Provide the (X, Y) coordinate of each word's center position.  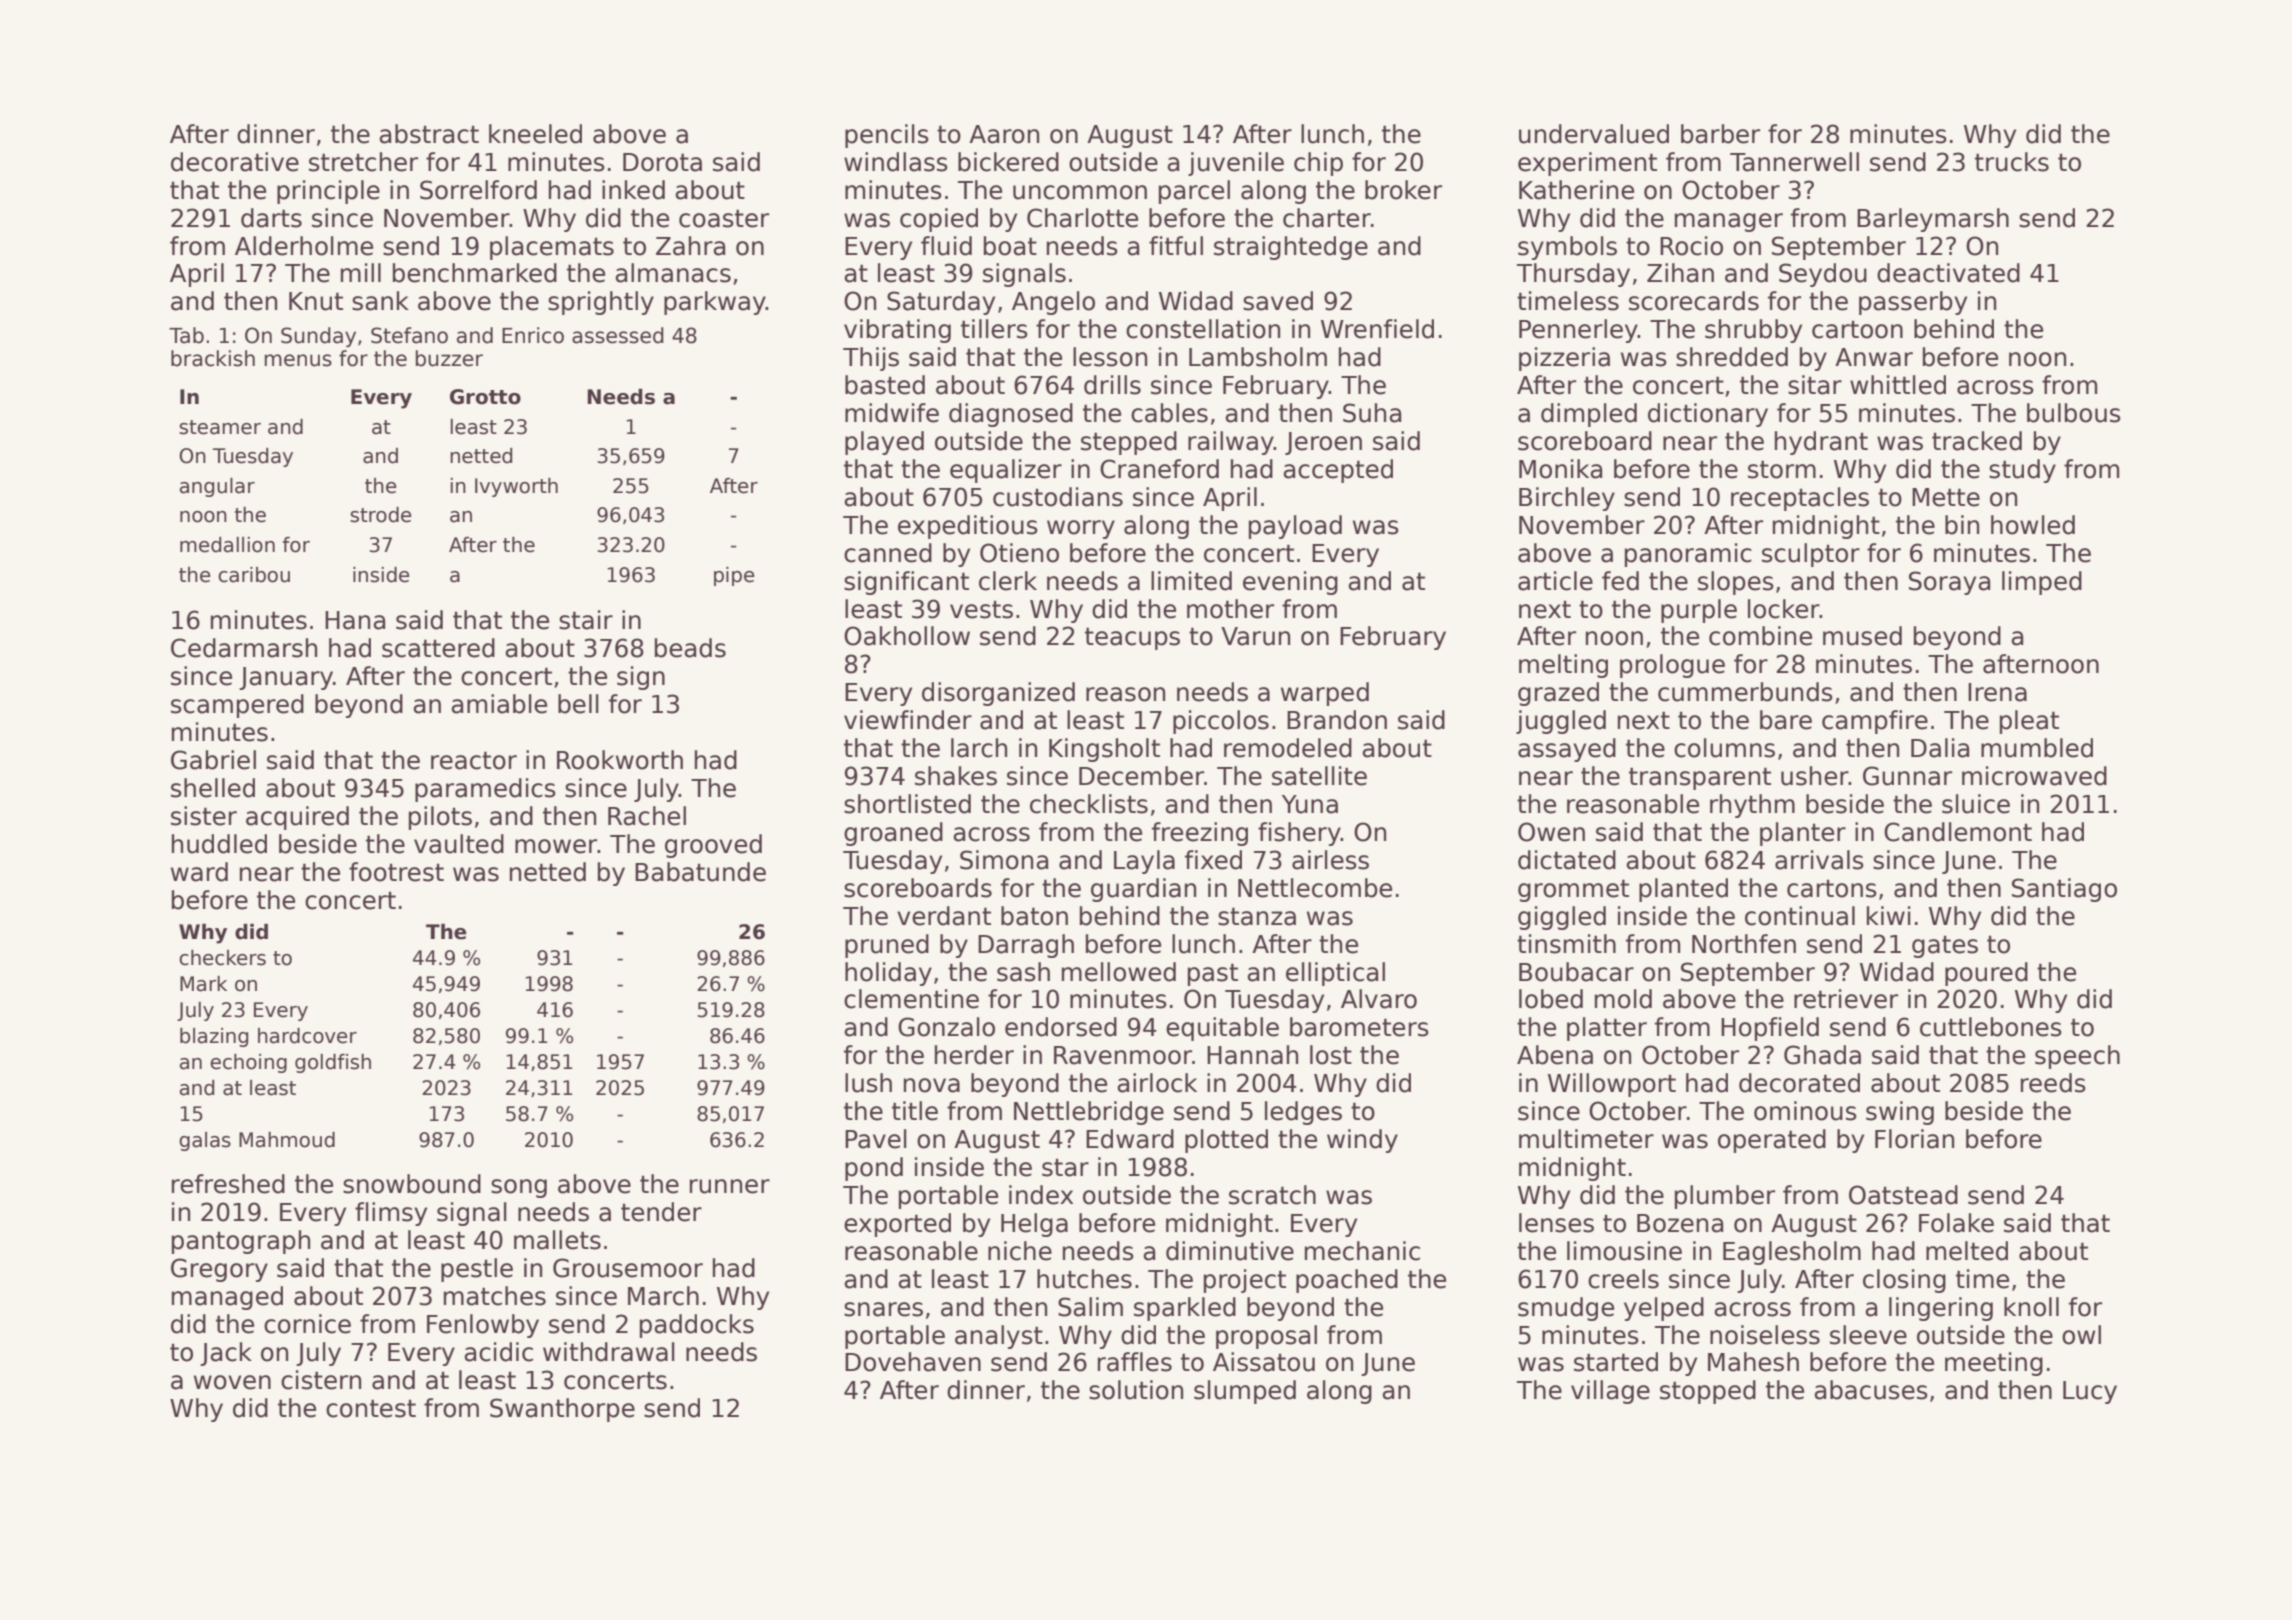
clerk (1008, 581)
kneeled (535, 134)
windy (1362, 1141)
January (286, 678)
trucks (2012, 162)
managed (227, 1298)
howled (2033, 525)
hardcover (307, 1036)
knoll (2031, 1307)
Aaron (1004, 134)
